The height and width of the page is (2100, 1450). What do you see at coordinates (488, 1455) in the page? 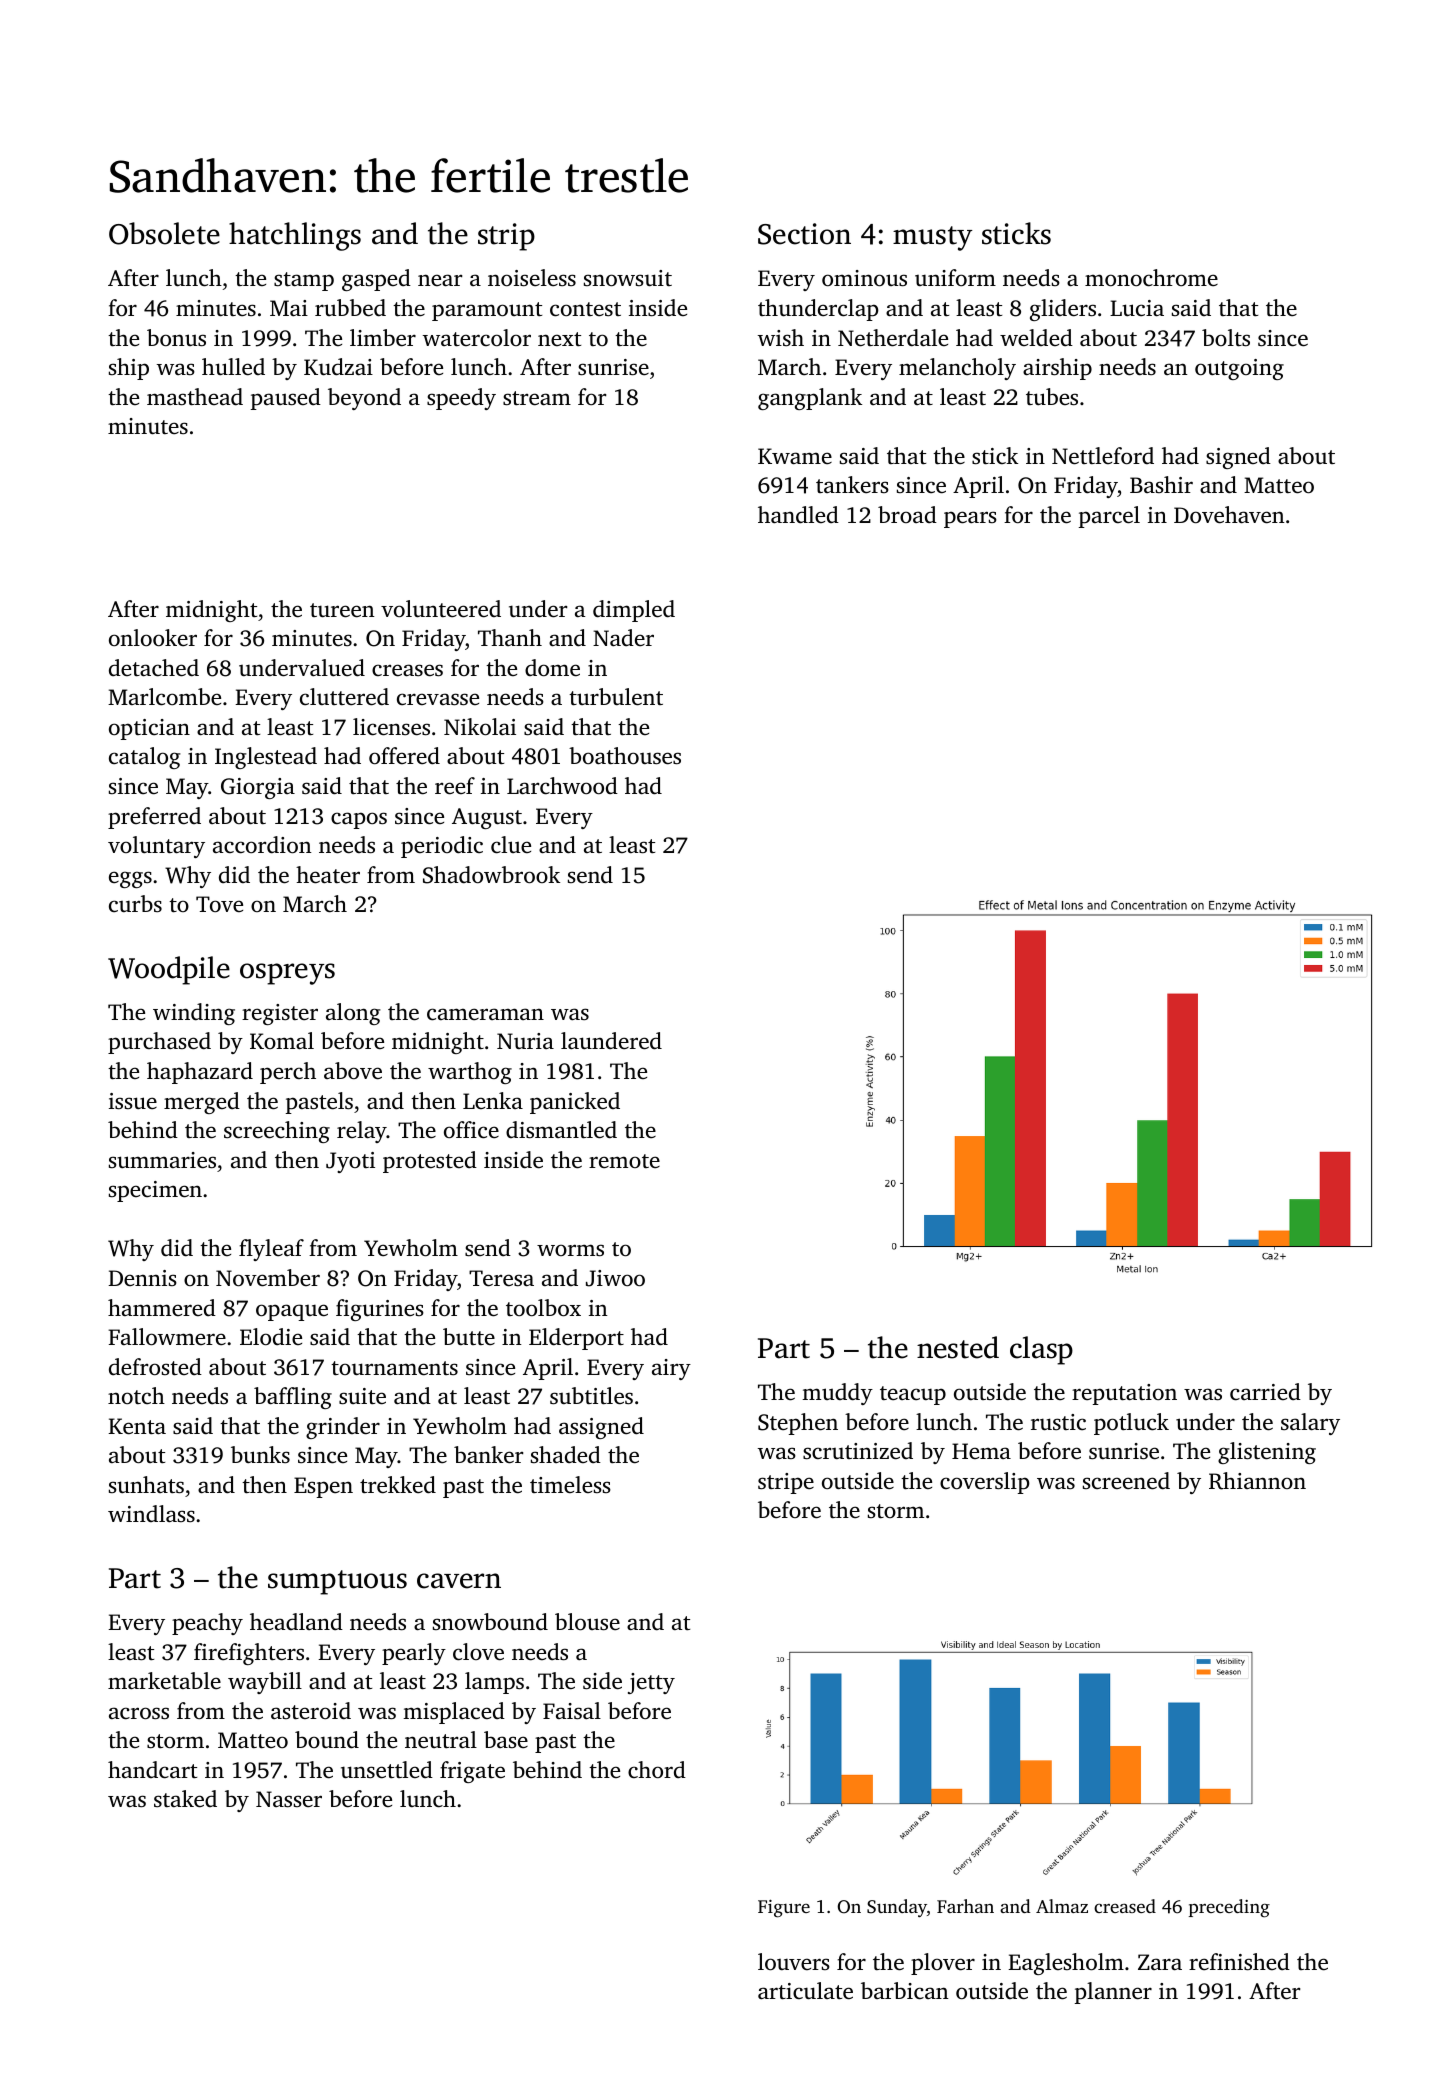
I see `banker` at bounding box center [488, 1455].
